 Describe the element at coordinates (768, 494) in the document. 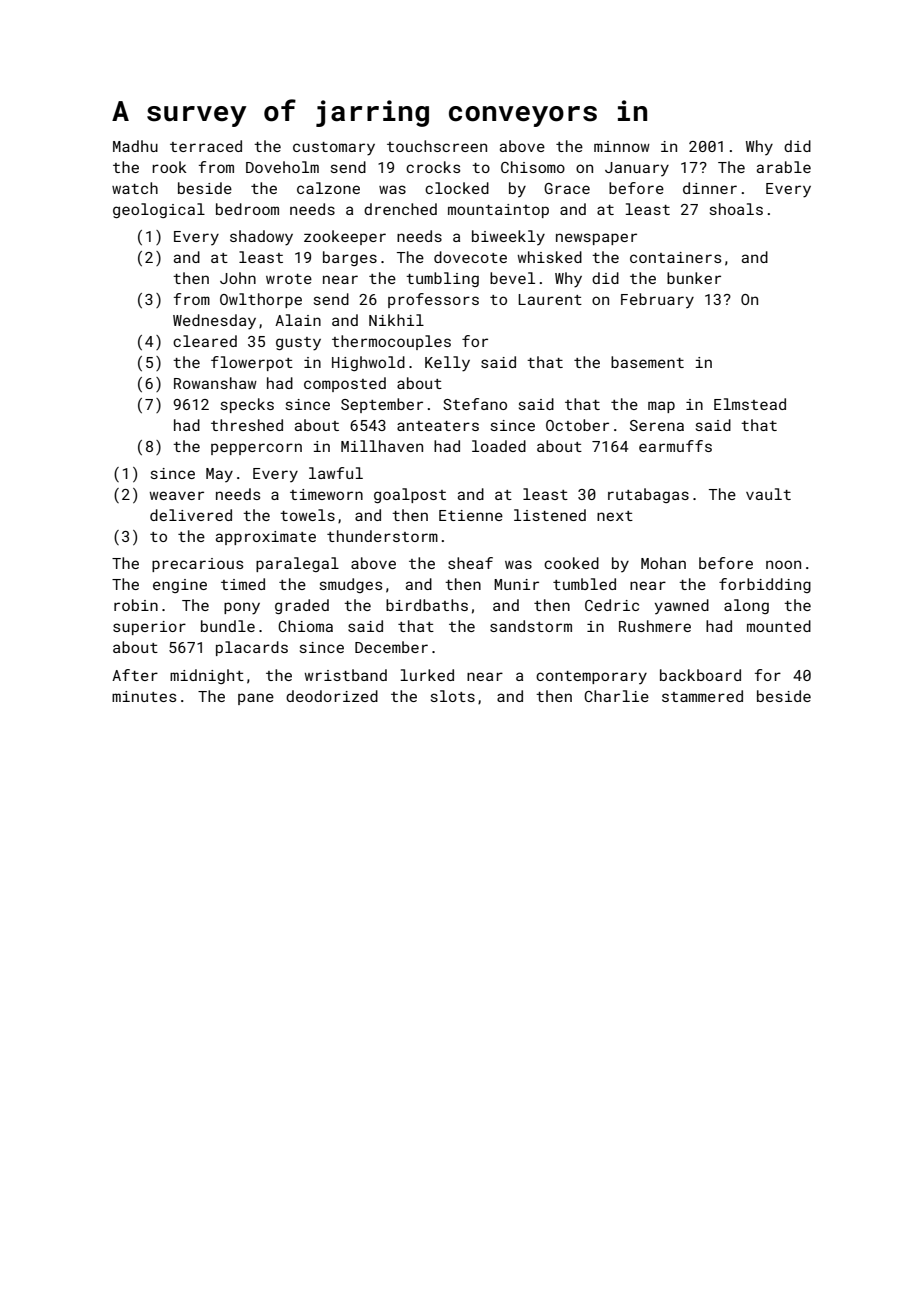

I see `vault` at that location.
